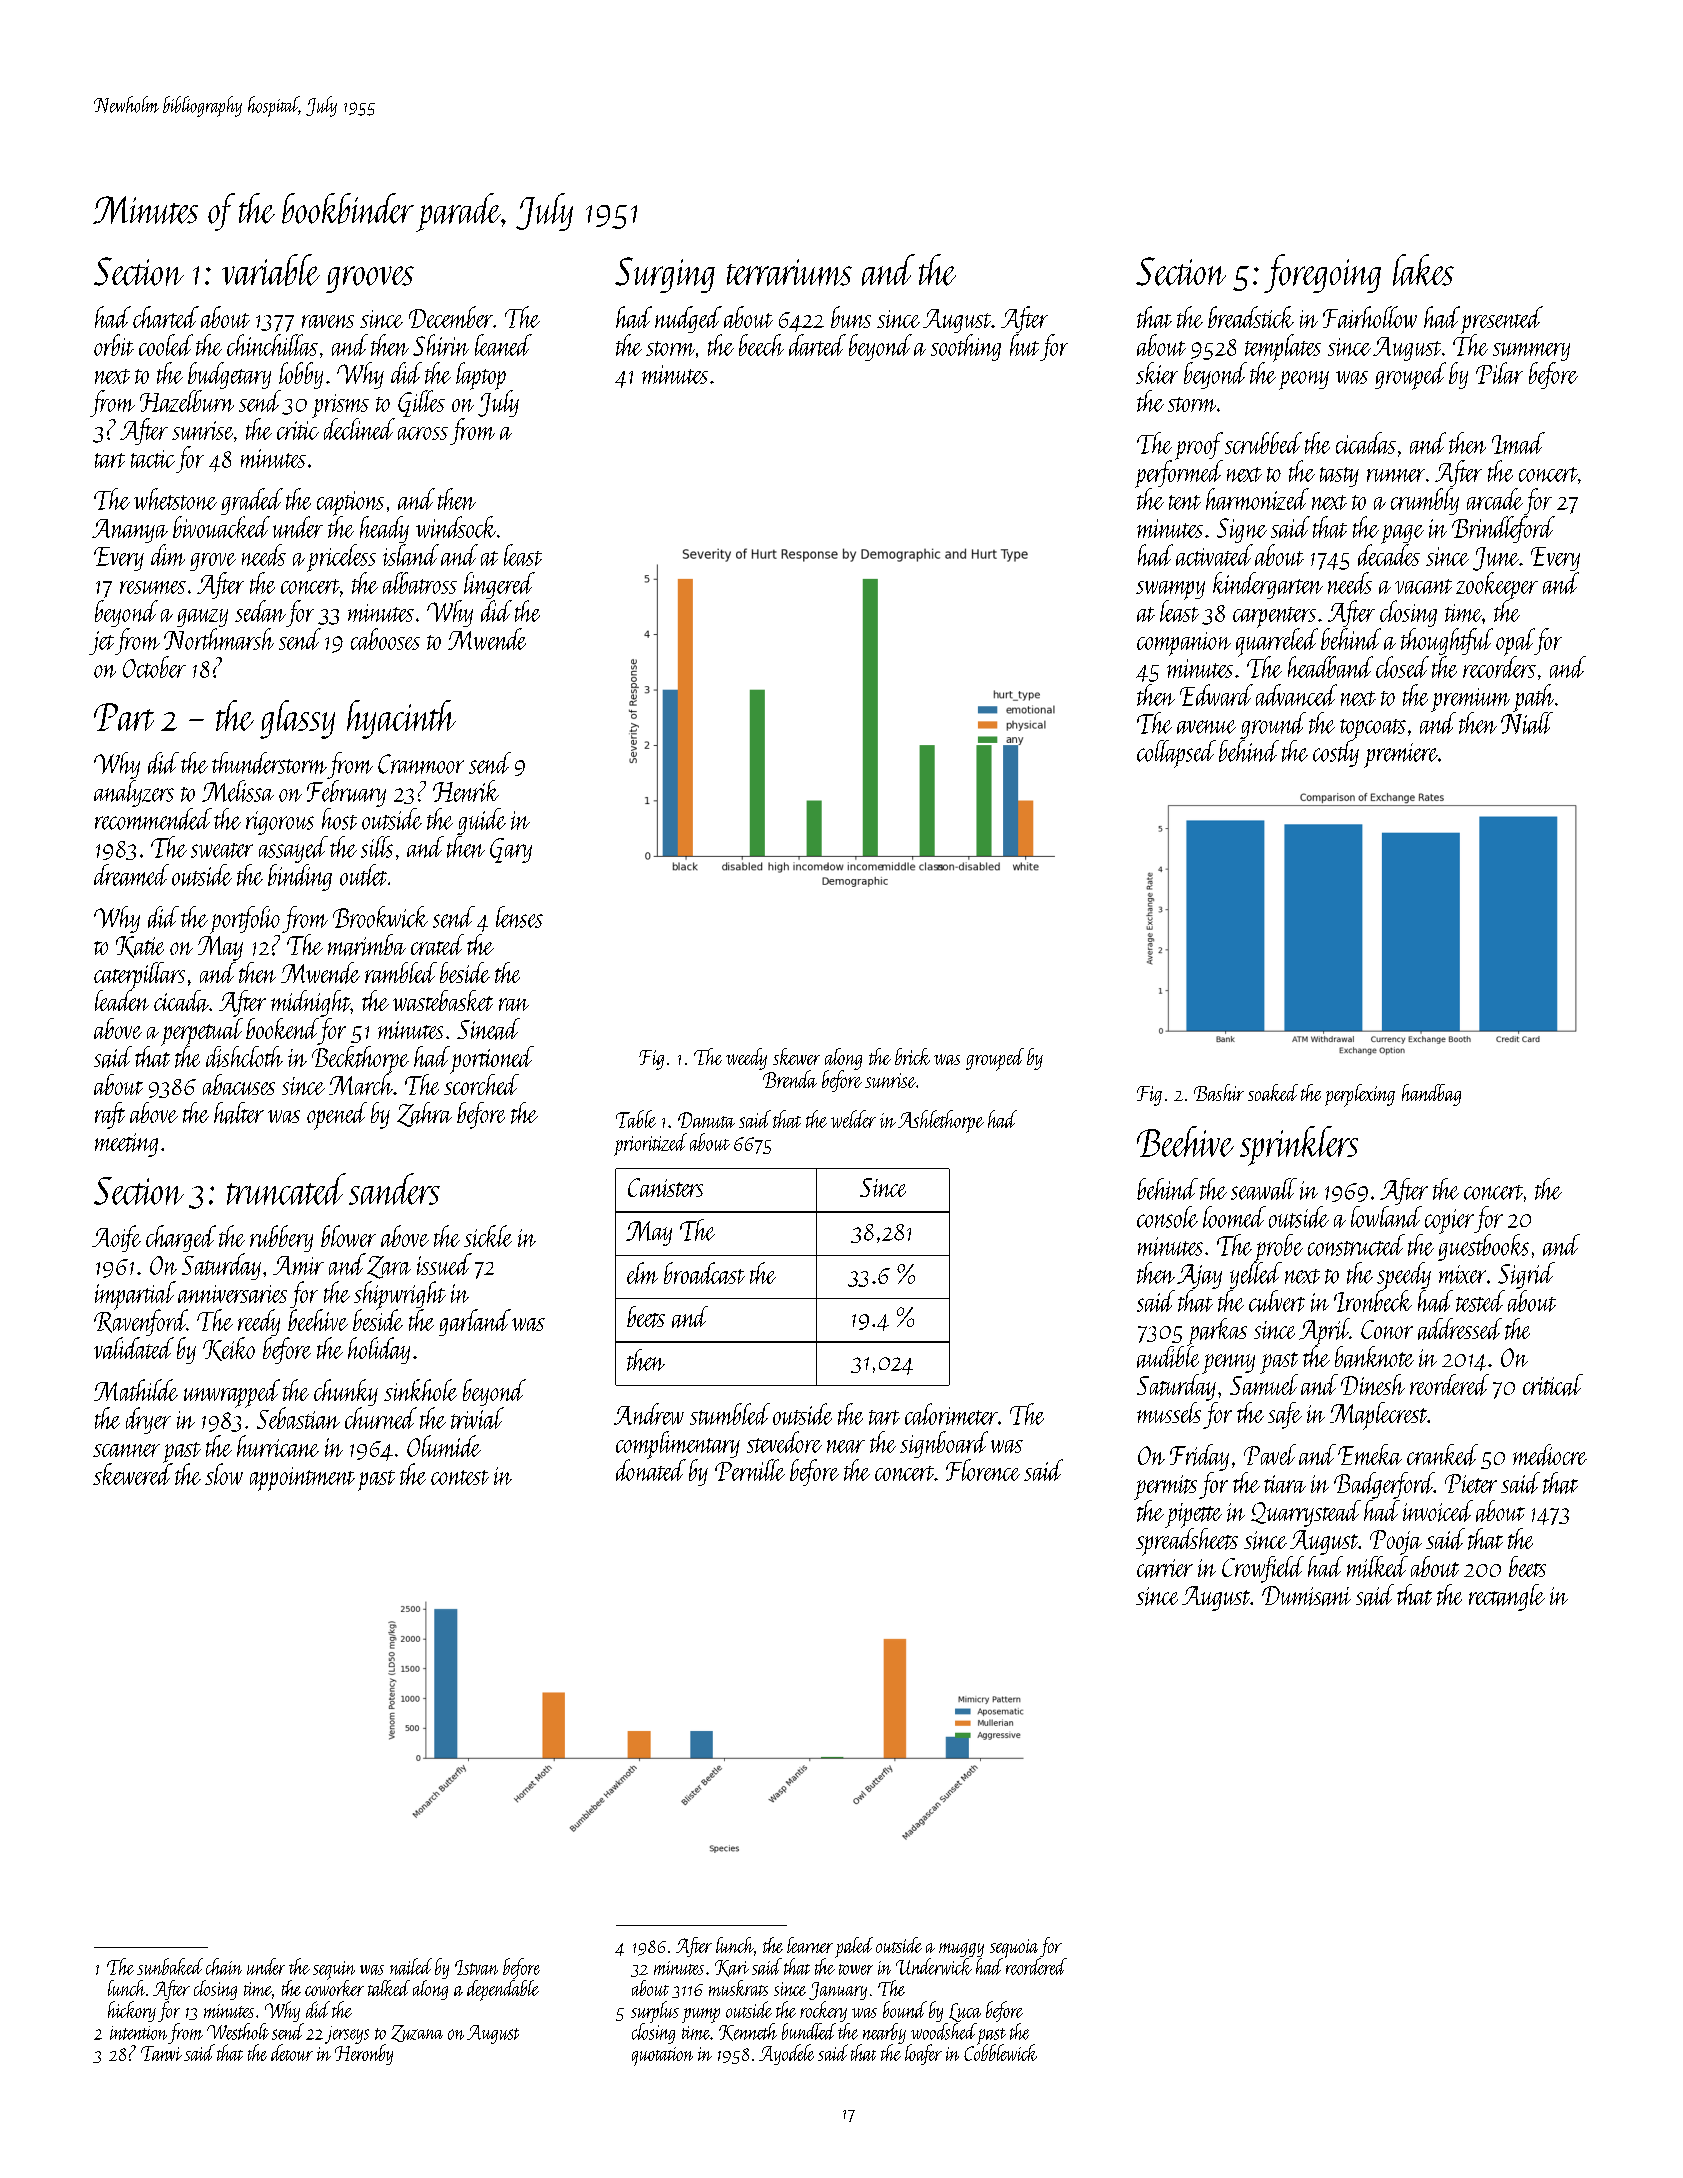  I want to click on brick, so click(912, 1056).
